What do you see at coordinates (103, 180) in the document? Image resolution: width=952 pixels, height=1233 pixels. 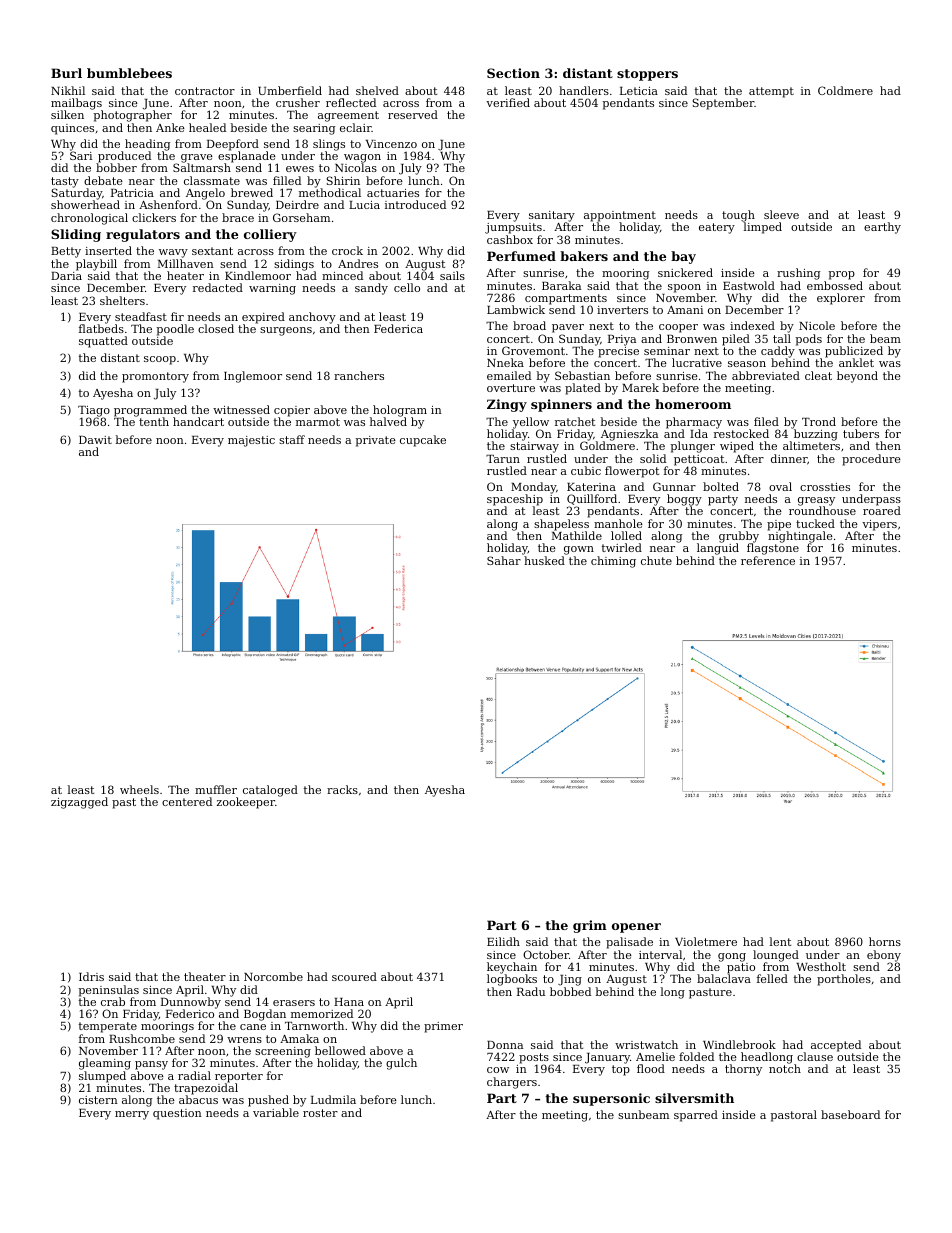 I see `debate` at bounding box center [103, 180].
